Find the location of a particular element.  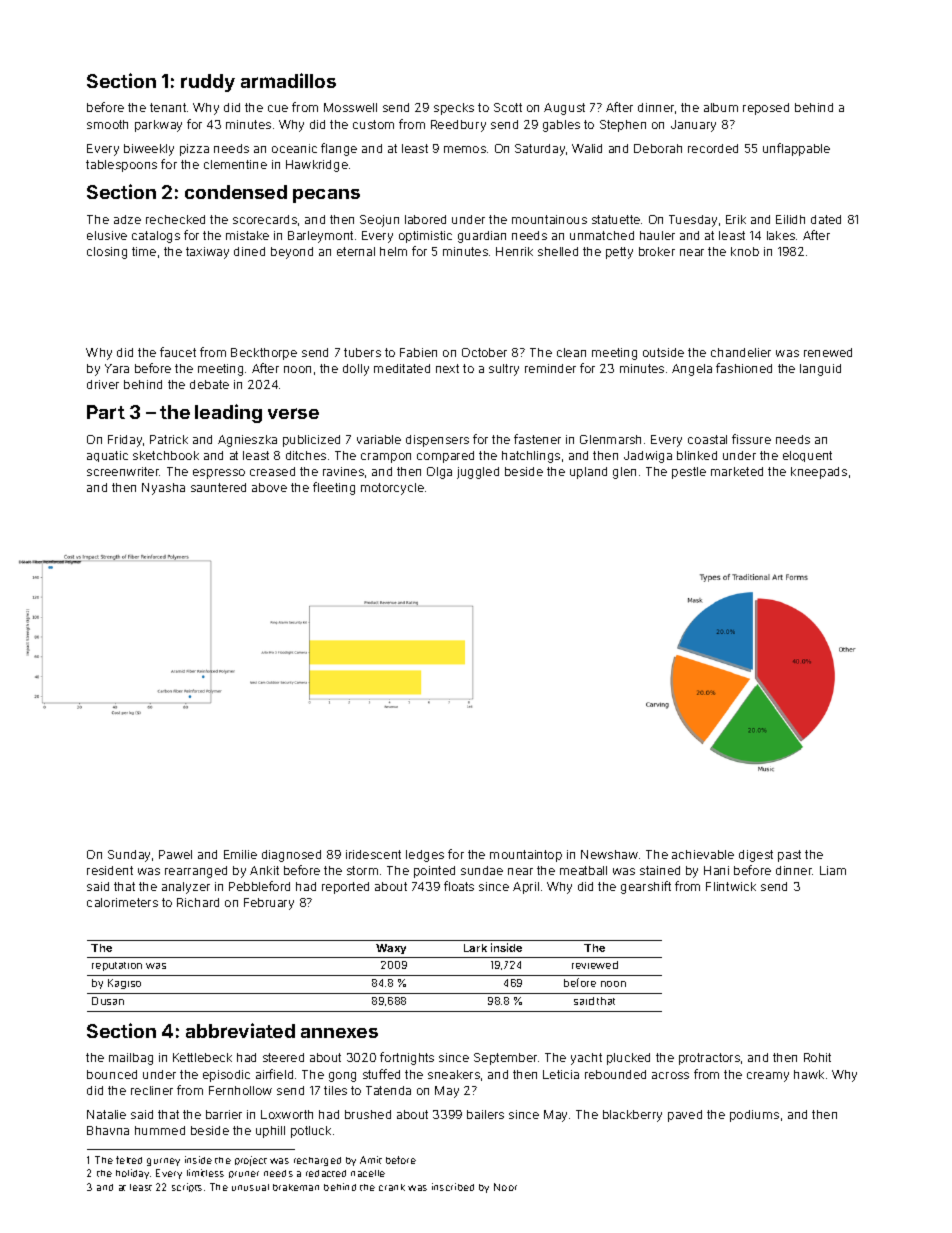

meatball is located at coordinates (583, 870).
